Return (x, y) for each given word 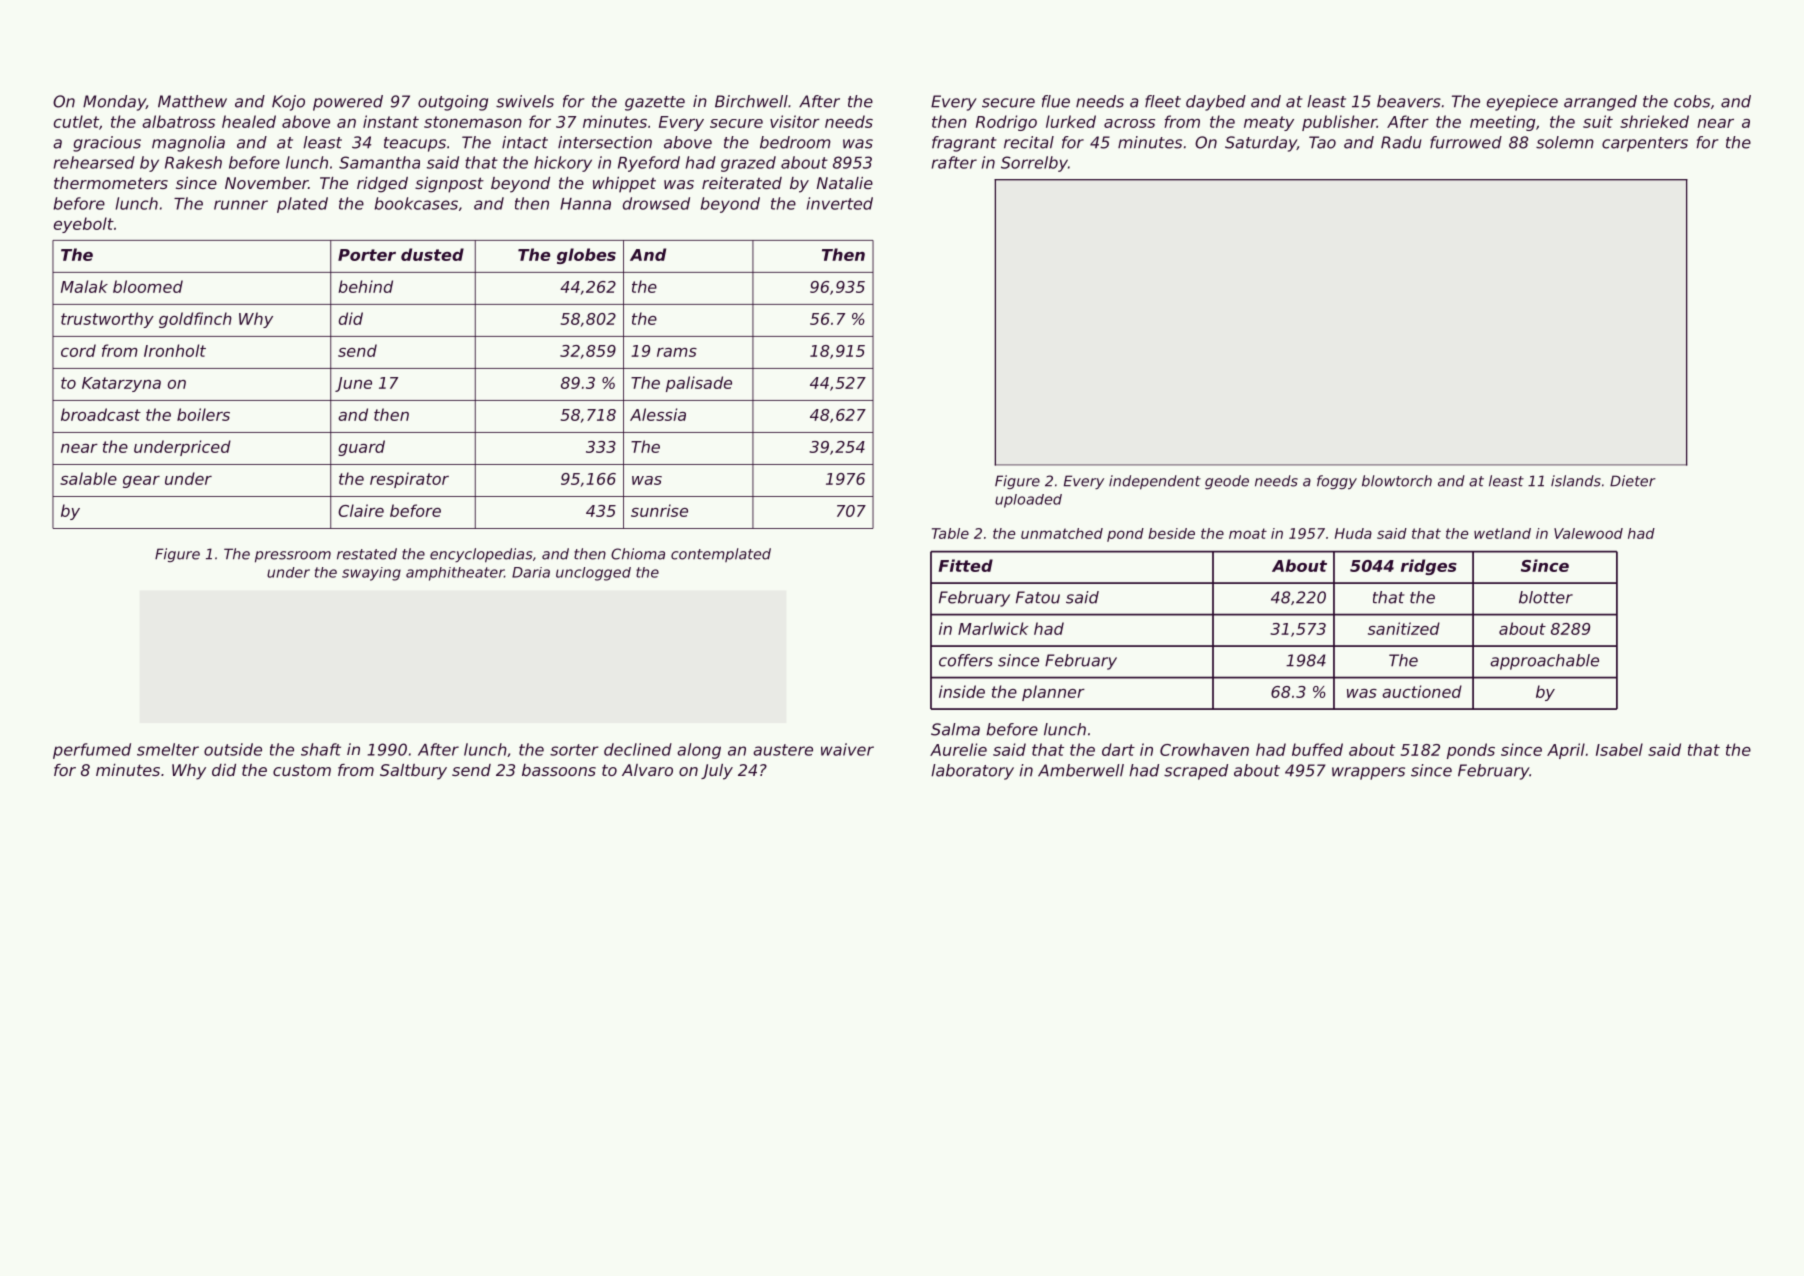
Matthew (192, 101)
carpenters (1645, 144)
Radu (1401, 142)
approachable (1544, 662)
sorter (574, 750)
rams (677, 352)
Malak (84, 286)
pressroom (293, 557)
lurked (1071, 121)
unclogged (593, 574)
